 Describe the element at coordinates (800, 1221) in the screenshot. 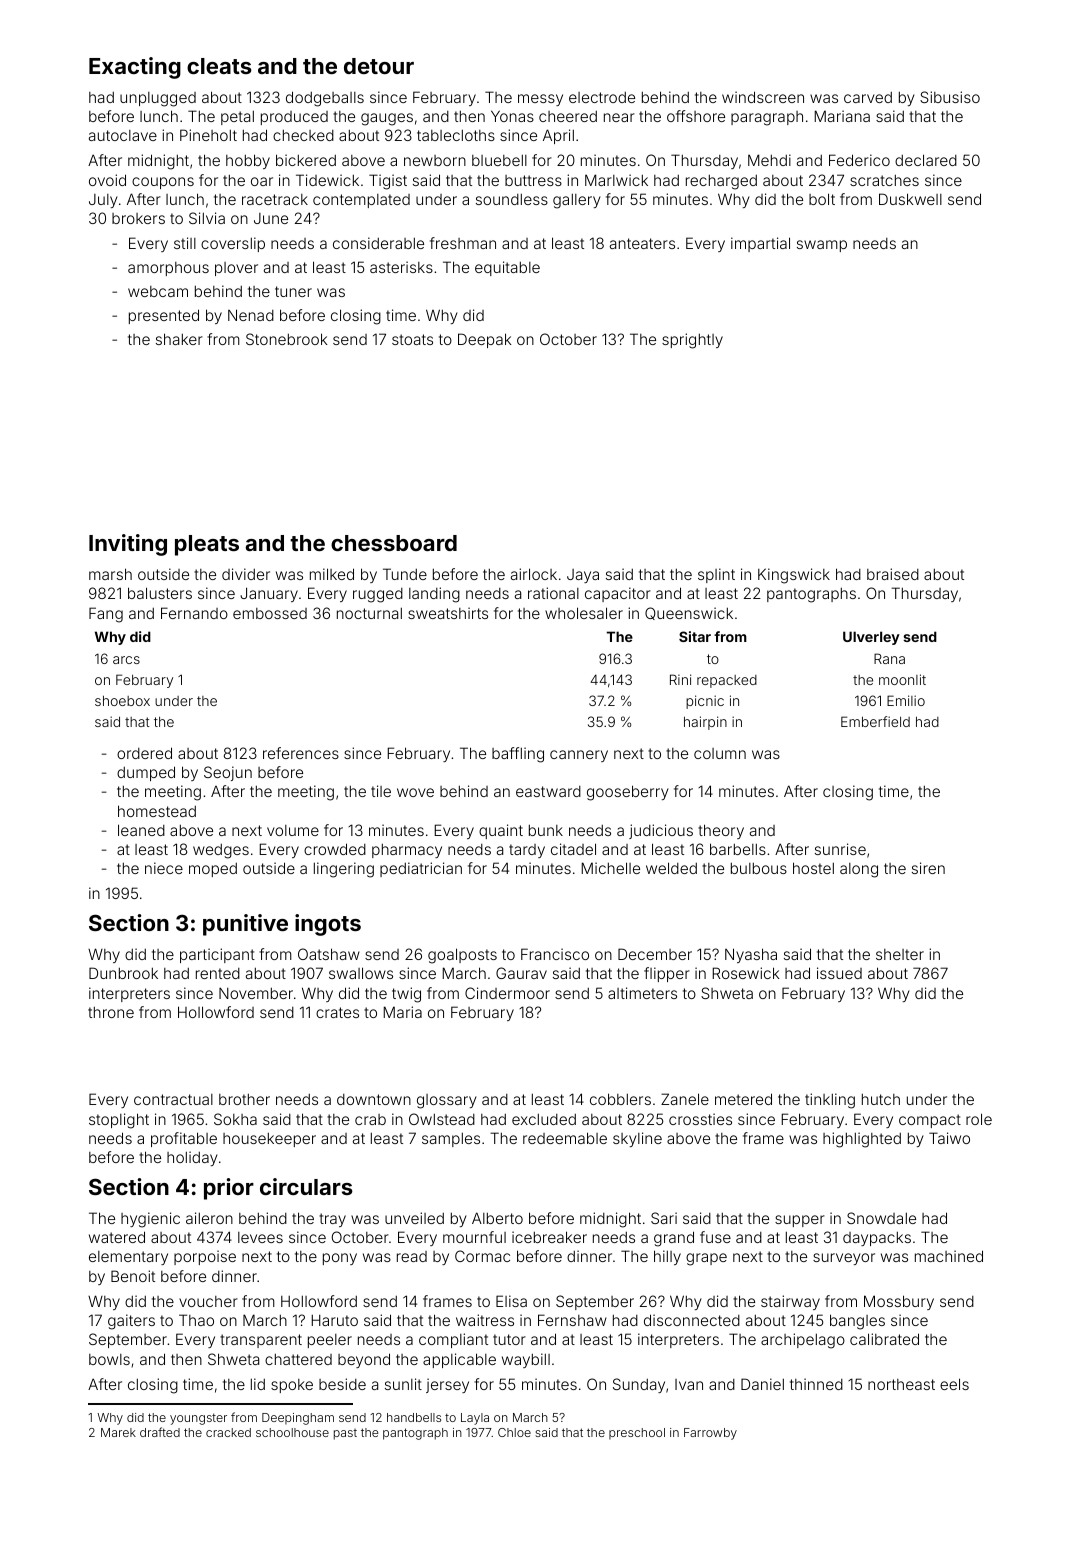

I see `supper` at that location.
